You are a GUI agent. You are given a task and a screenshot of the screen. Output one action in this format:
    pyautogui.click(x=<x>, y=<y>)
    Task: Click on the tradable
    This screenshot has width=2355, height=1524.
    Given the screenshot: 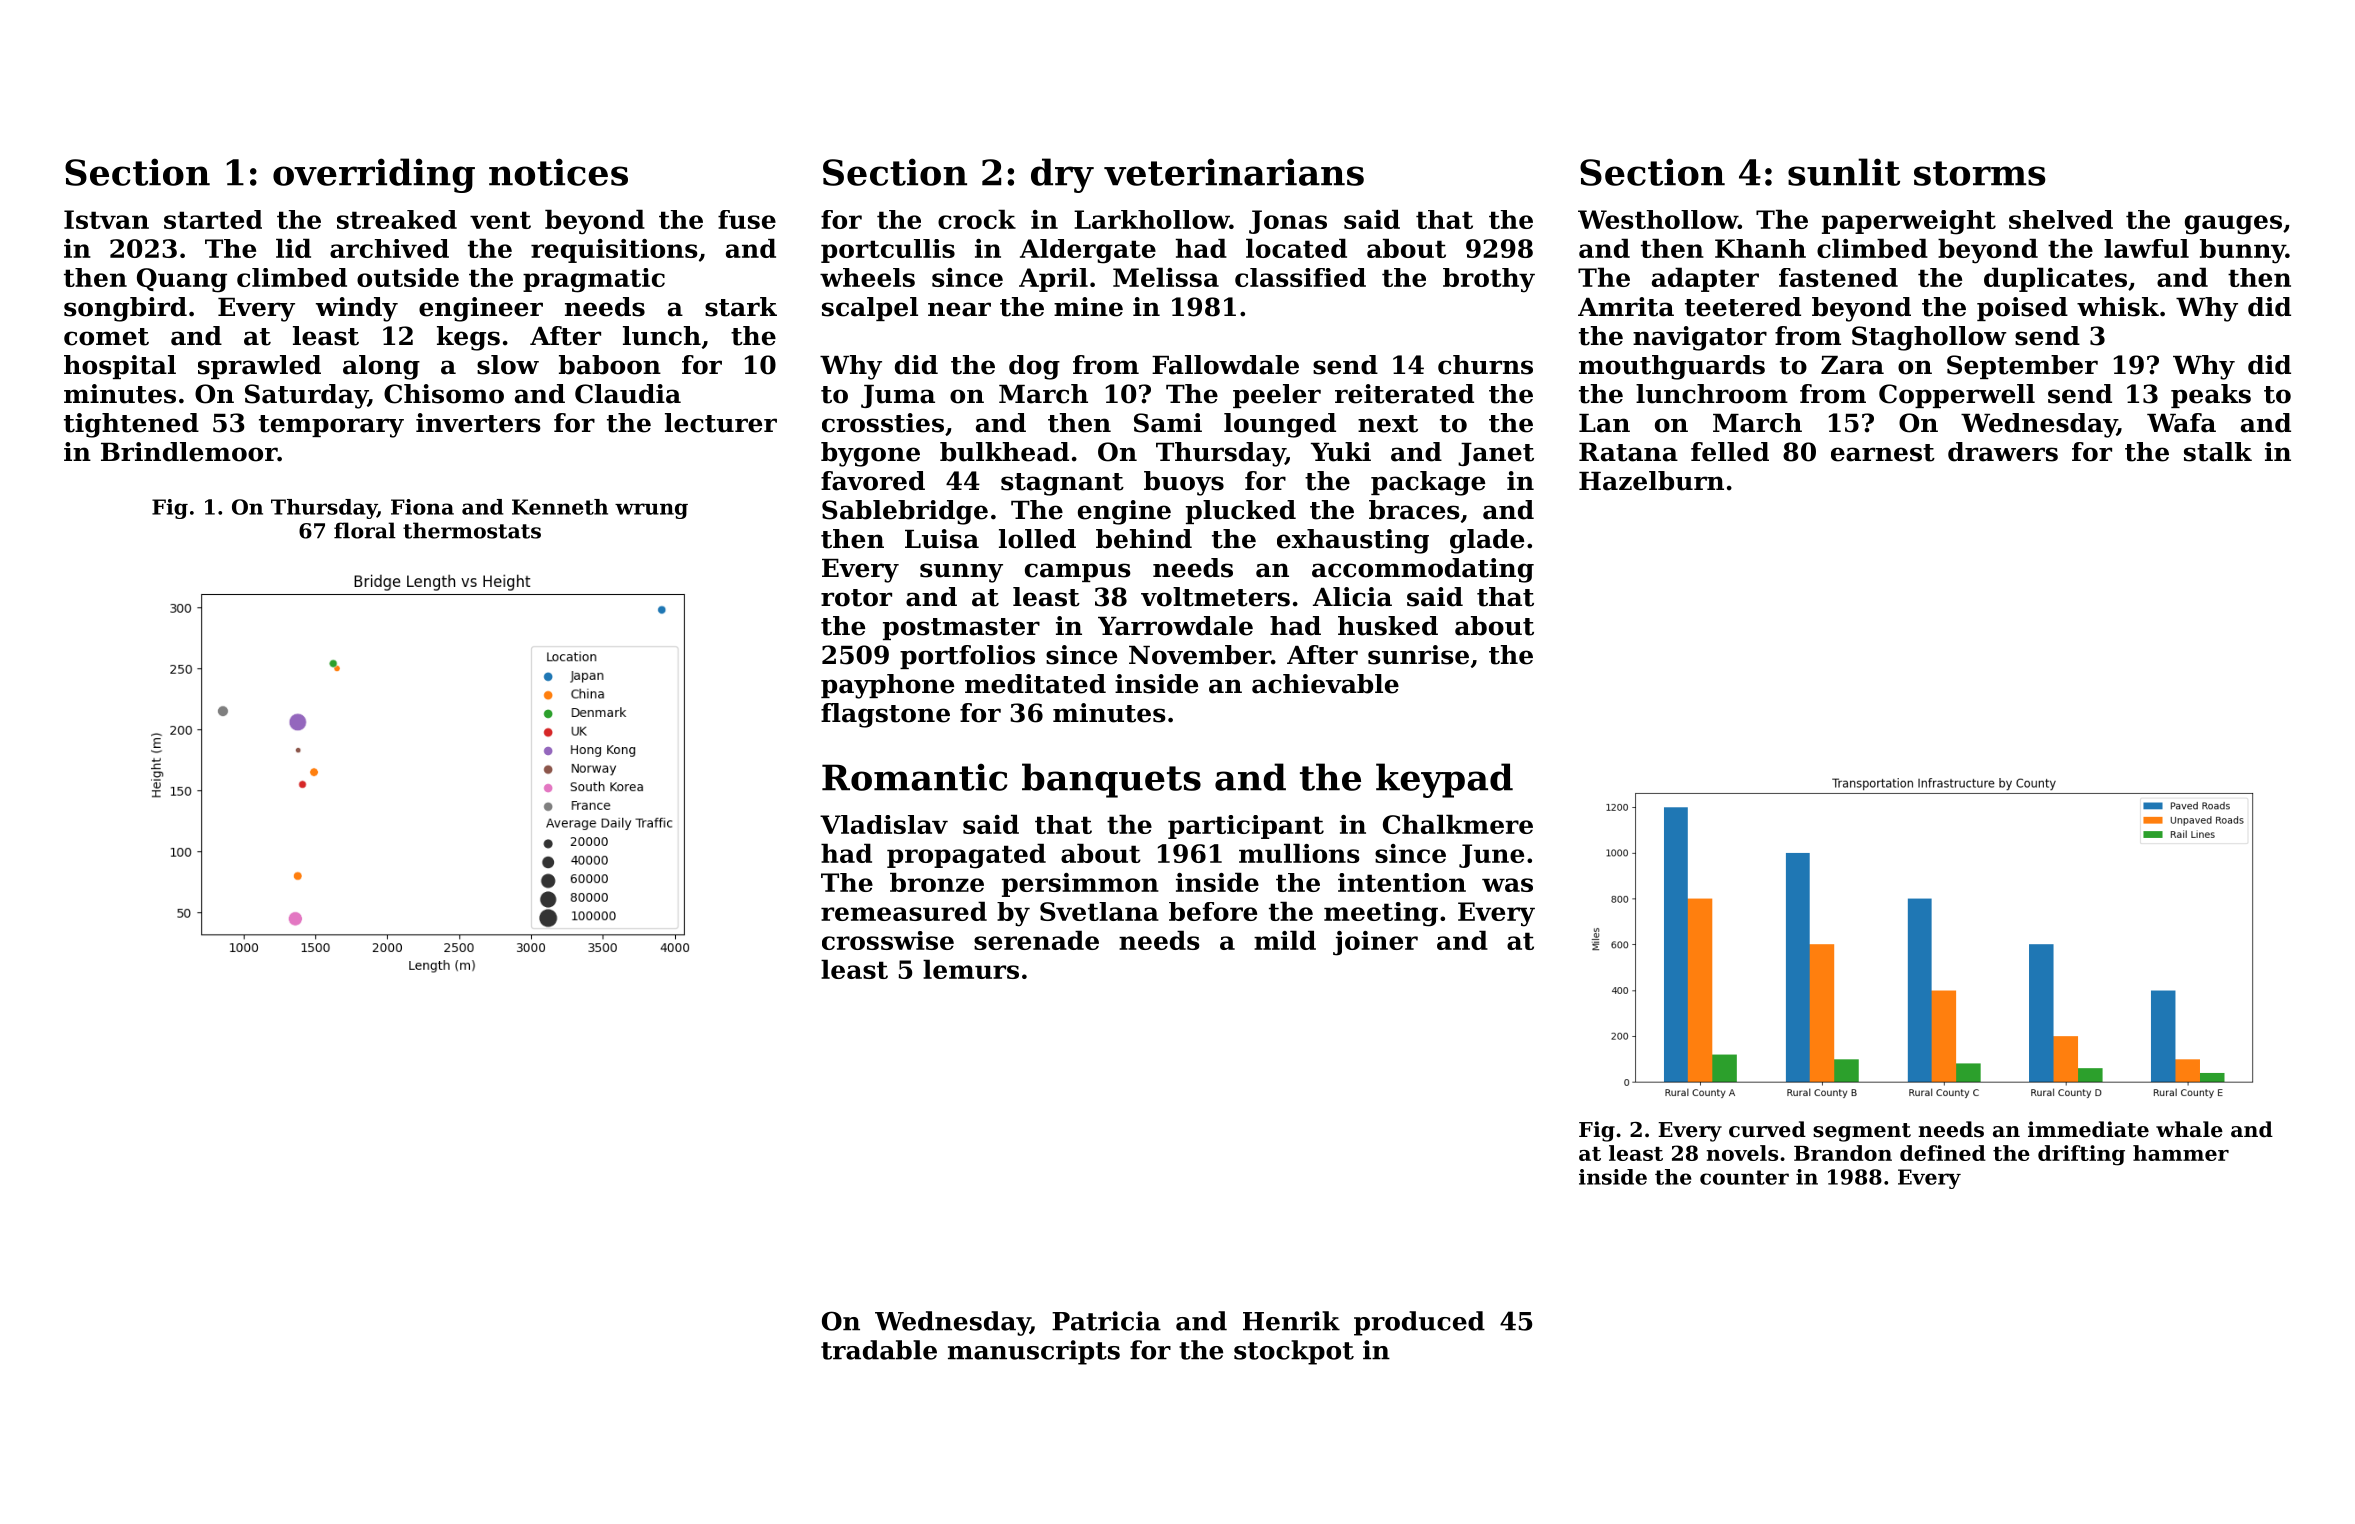 What is the action you would take?
    pyautogui.click(x=879, y=1350)
